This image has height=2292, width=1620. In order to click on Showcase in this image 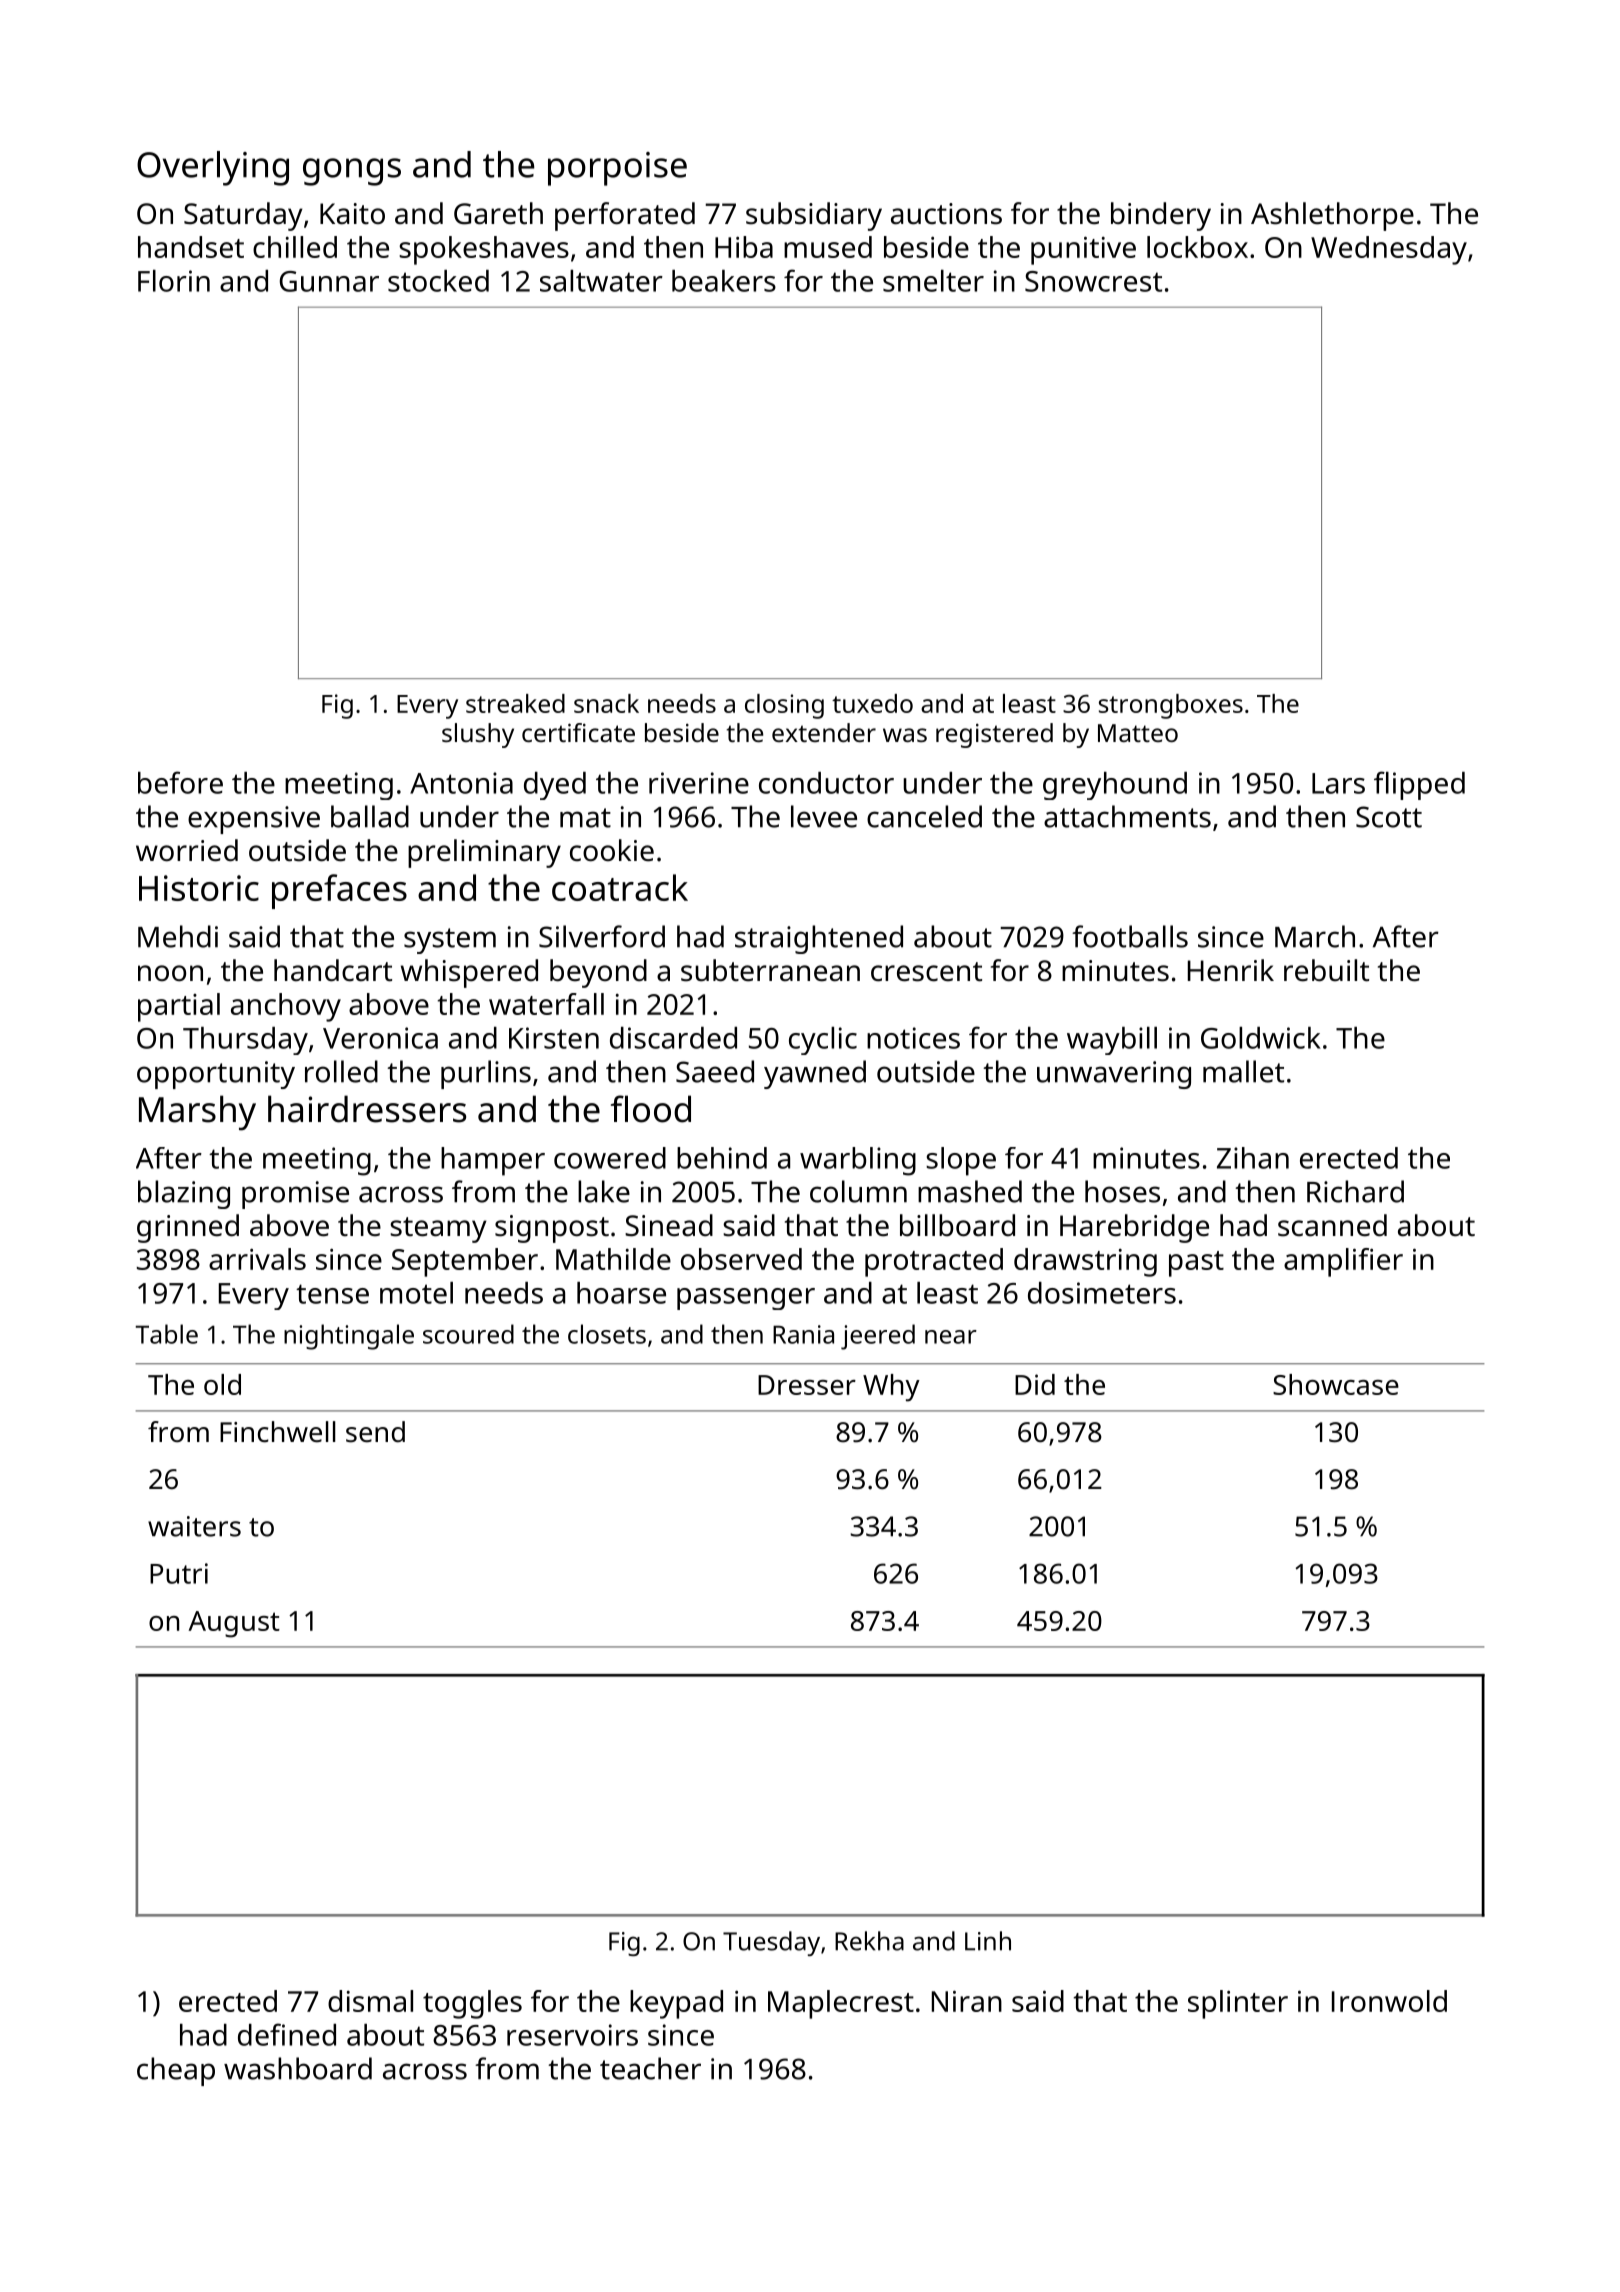, I will do `click(1336, 1384)`.
